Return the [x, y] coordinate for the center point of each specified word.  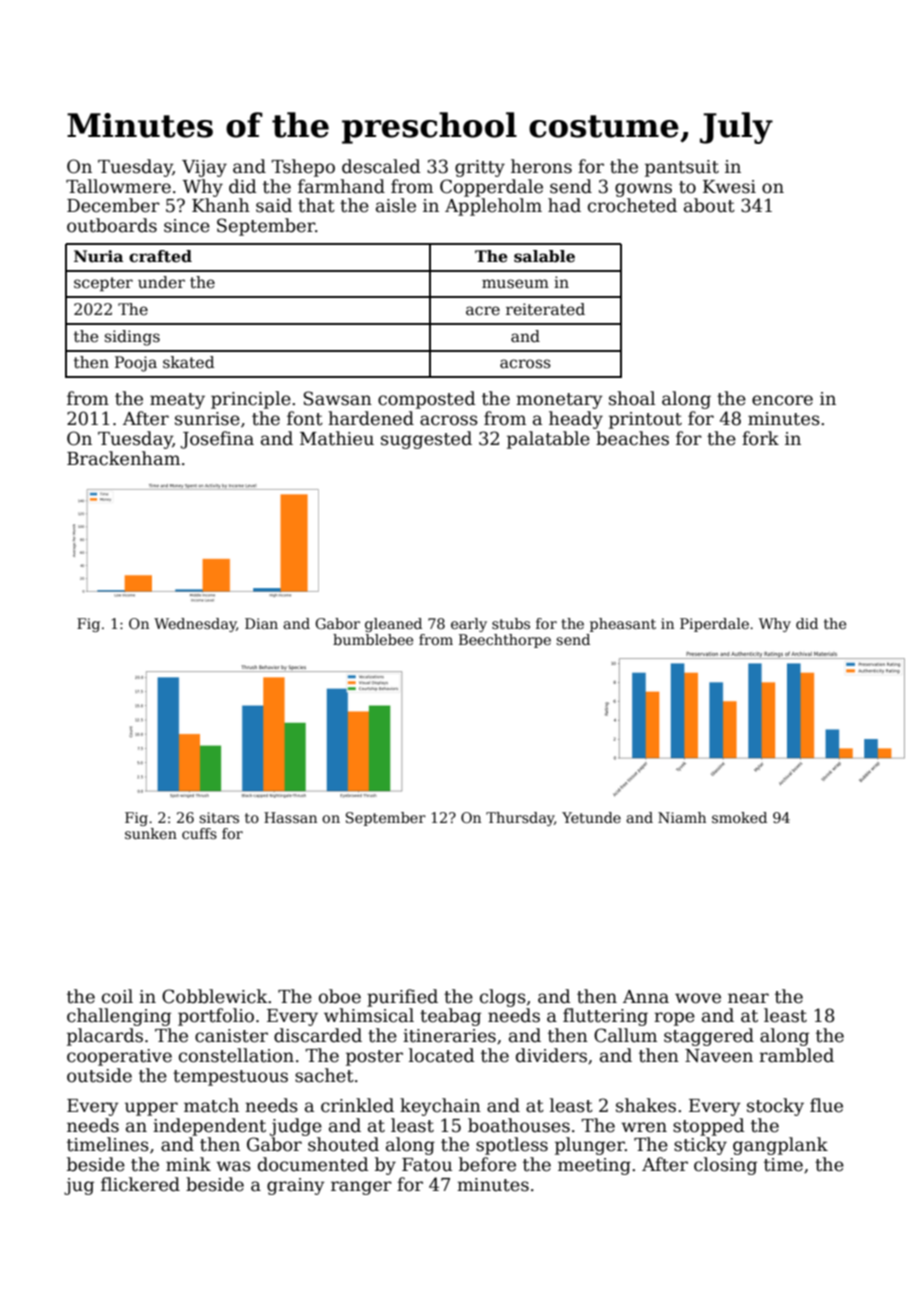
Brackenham [123, 458]
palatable [548, 440]
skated [188, 362]
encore [782, 400]
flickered [140, 1184]
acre [483, 311]
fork [760, 438]
